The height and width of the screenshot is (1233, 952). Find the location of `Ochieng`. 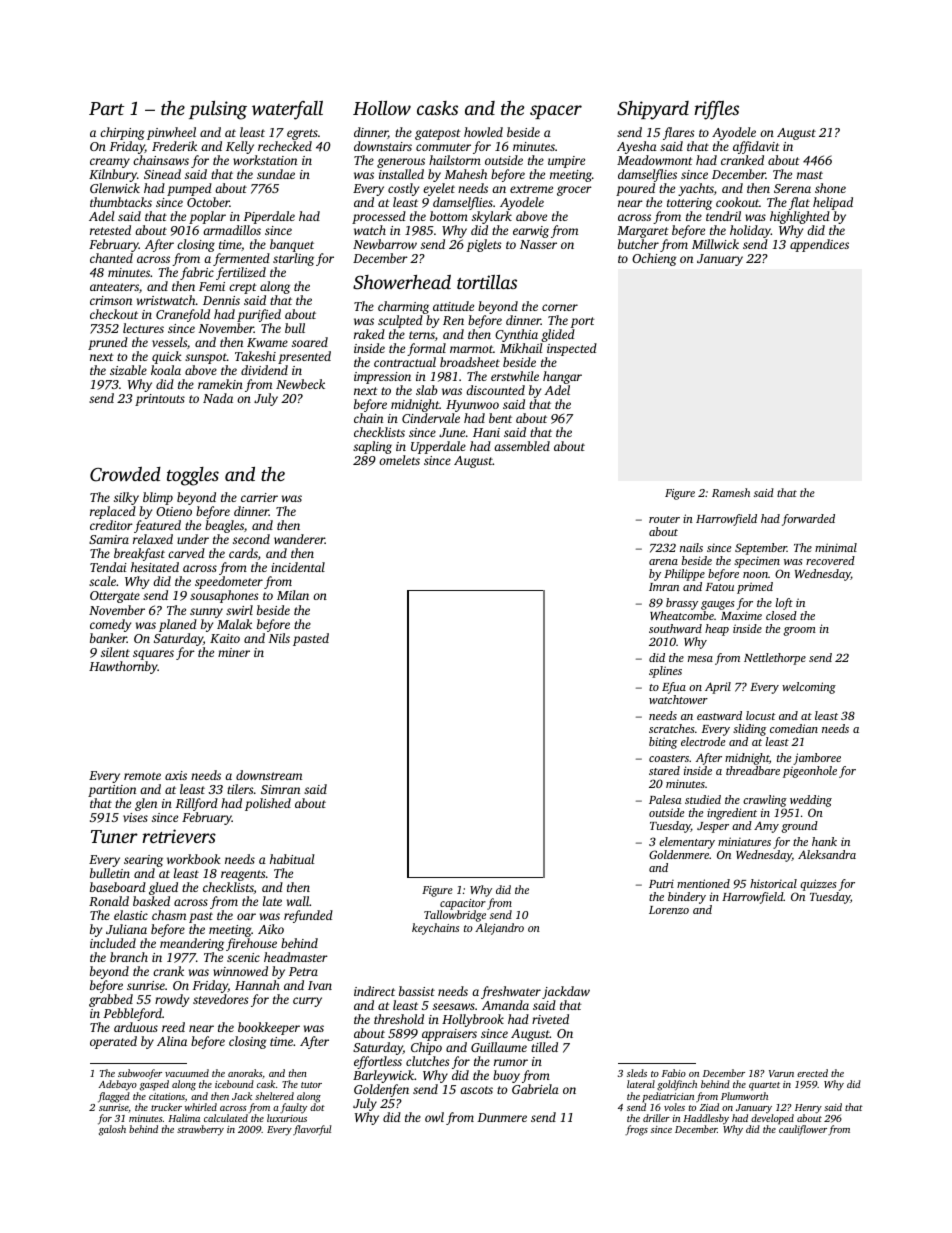

Ochieng is located at coordinates (654, 259).
